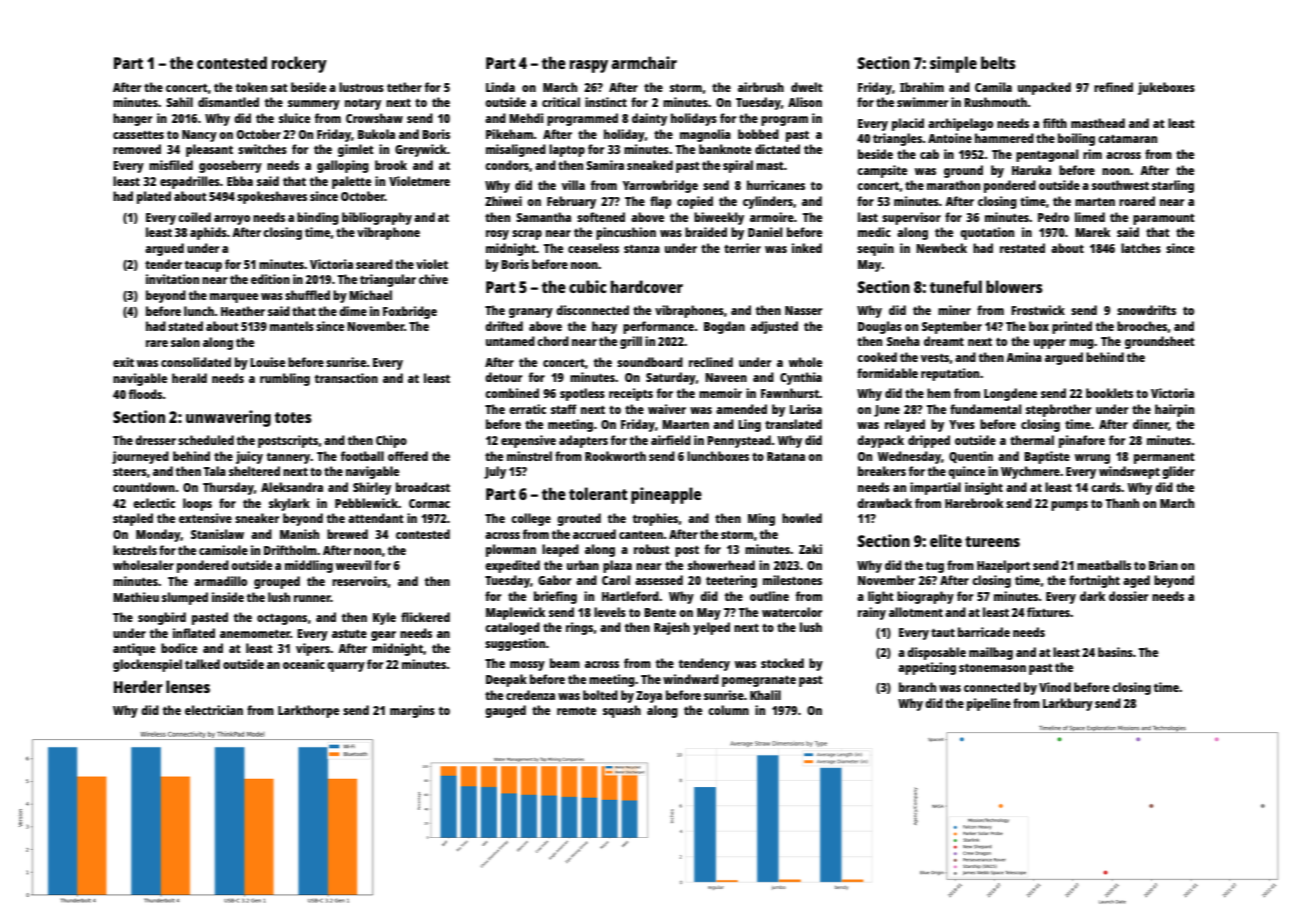  What do you see at coordinates (292, 326) in the page?
I see `mantels` at bounding box center [292, 326].
